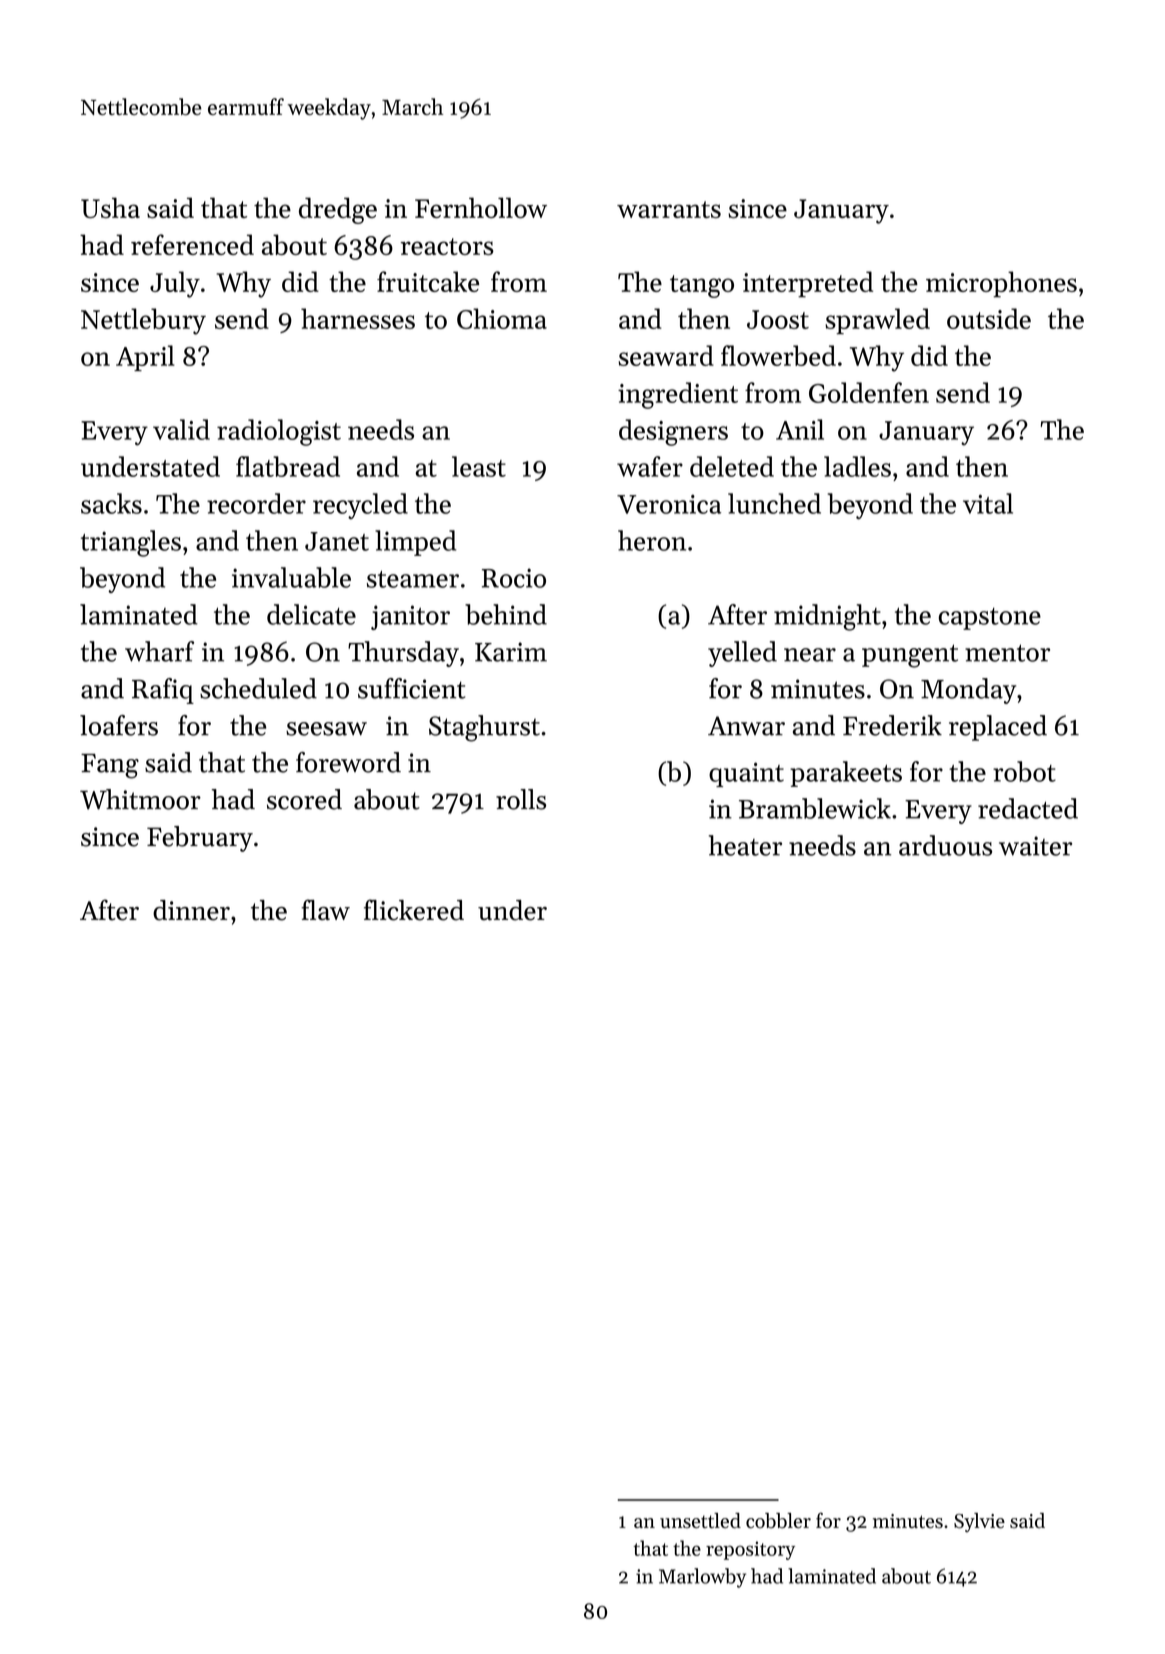 The width and height of the screenshot is (1165, 1654). Describe the element at coordinates (191, 910) in the screenshot. I see `dinner` at that location.
